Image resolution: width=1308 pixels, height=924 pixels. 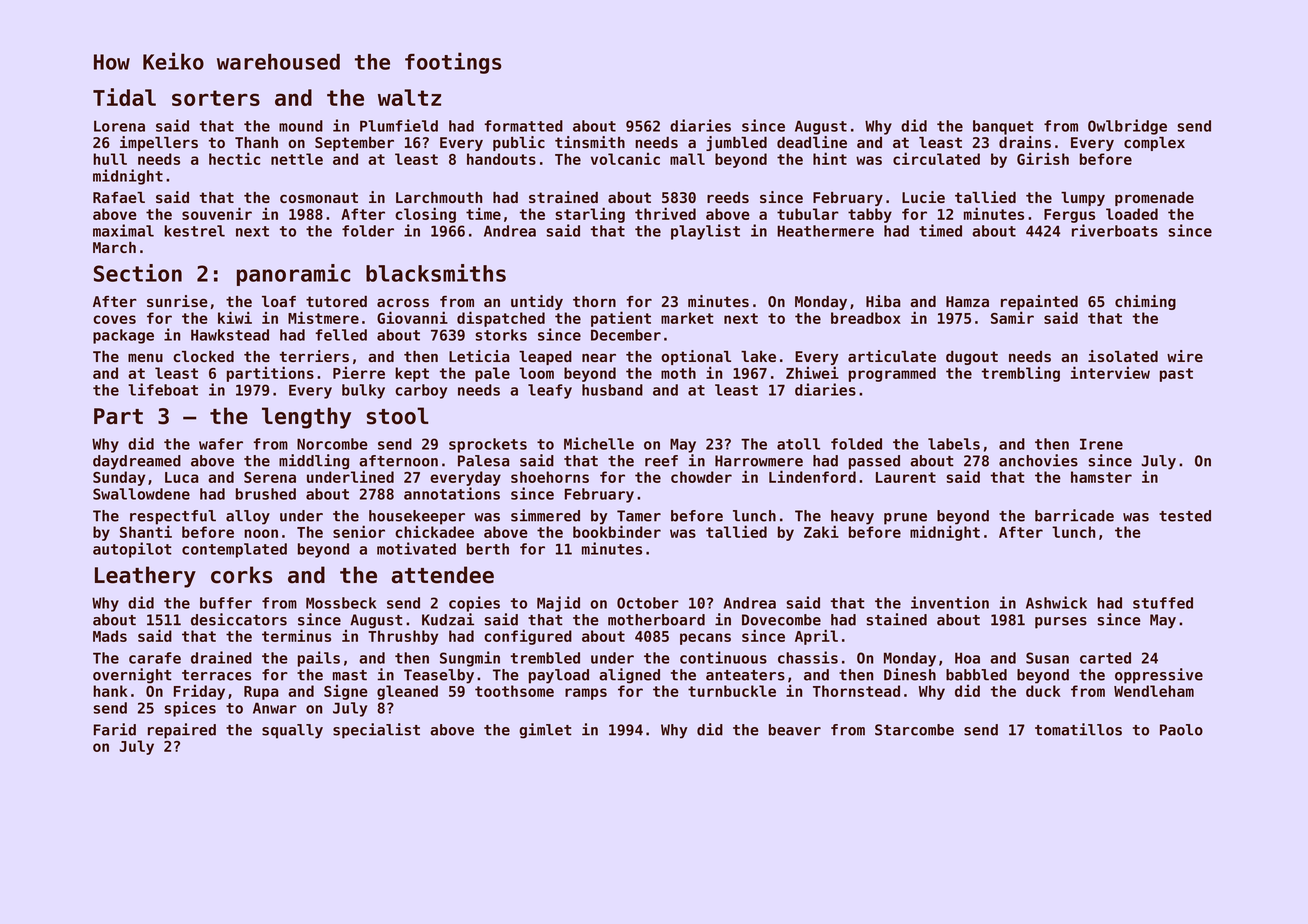 I want to click on promenade, so click(x=1154, y=199).
